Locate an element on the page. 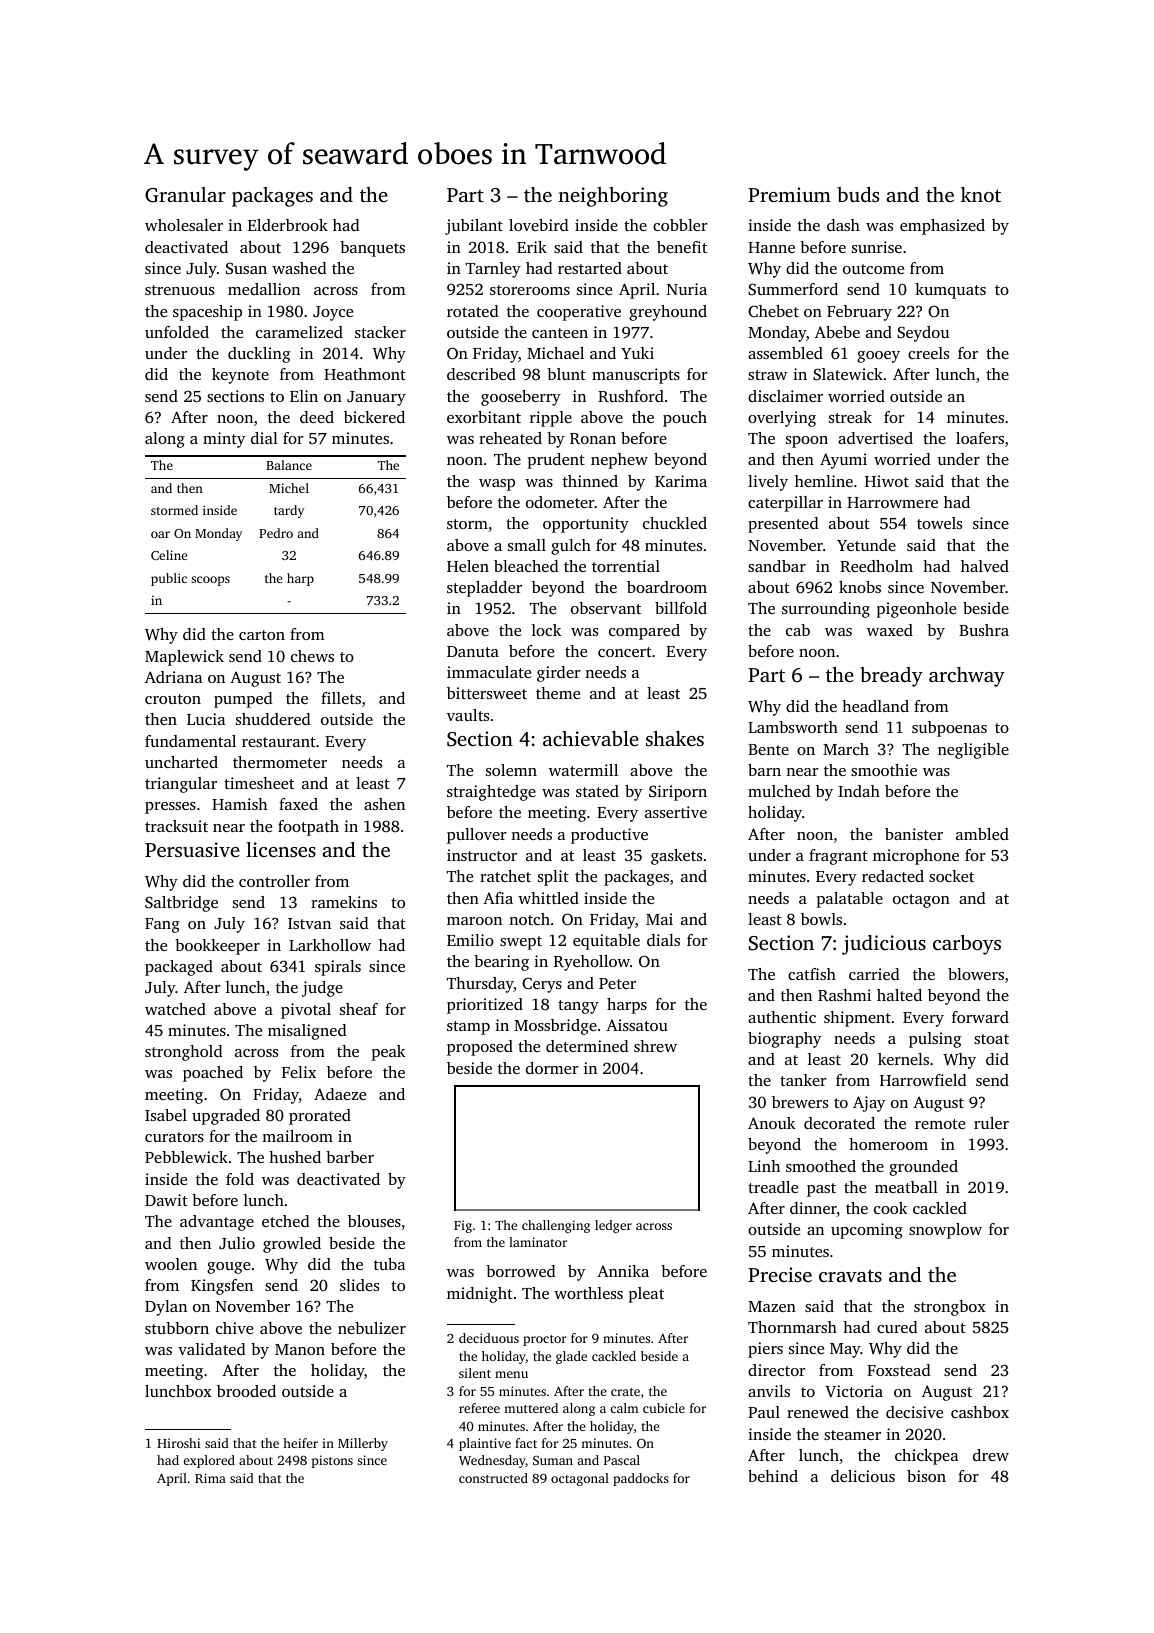  stacker is located at coordinates (380, 332).
